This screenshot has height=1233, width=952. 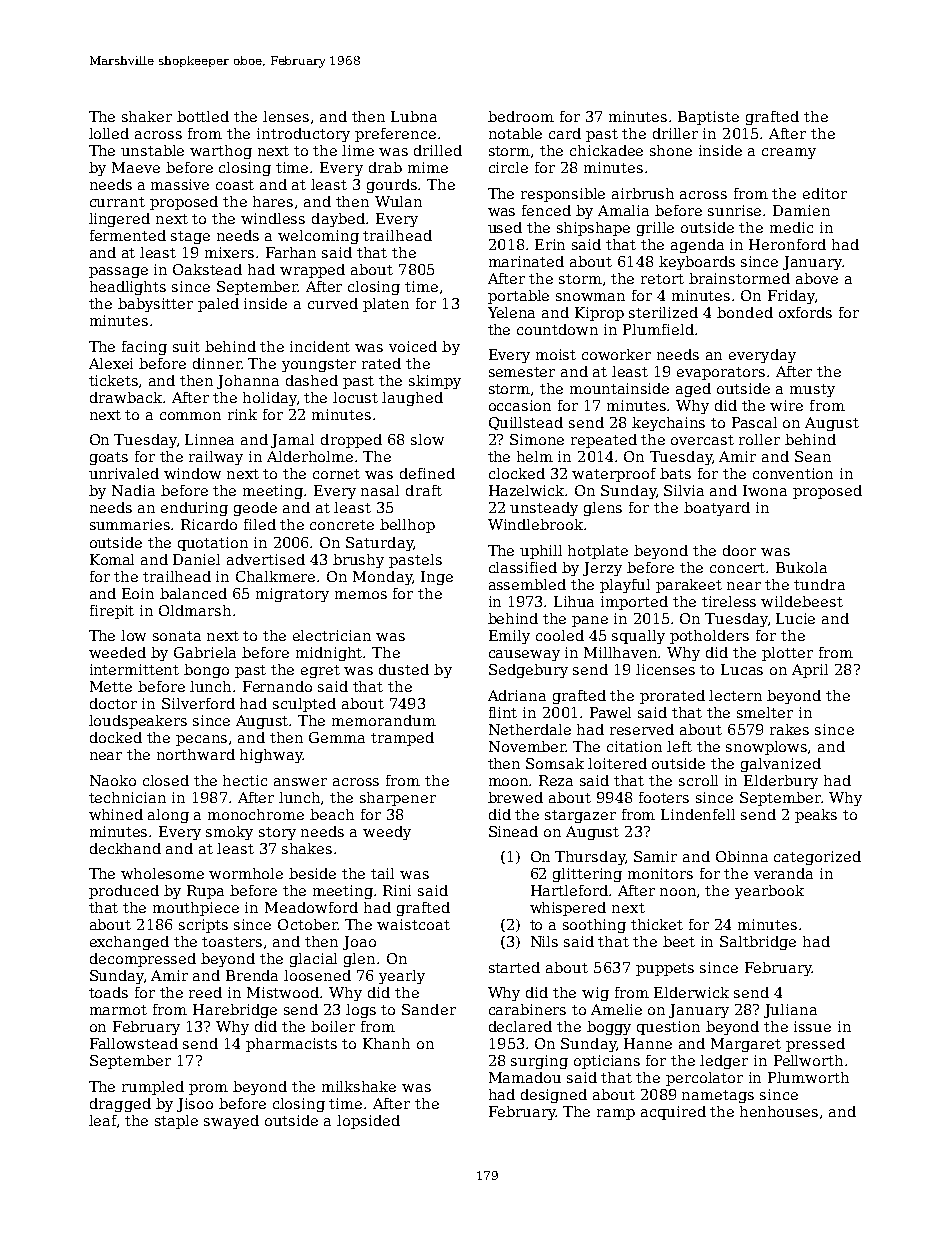 What do you see at coordinates (218, 305) in the screenshot?
I see `paled` at bounding box center [218, 305].
